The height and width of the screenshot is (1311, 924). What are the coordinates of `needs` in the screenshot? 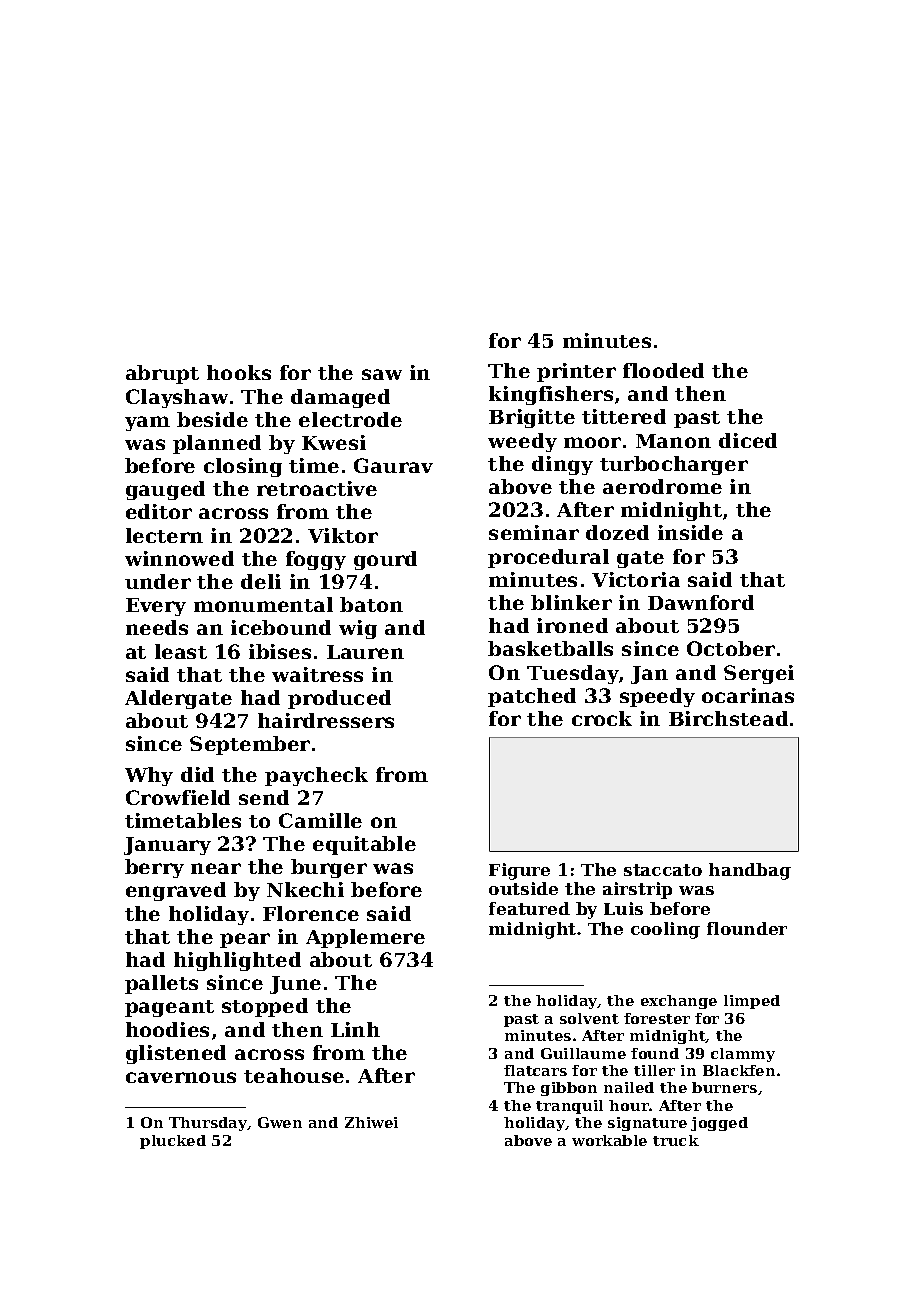 It's located at (157, 627).
